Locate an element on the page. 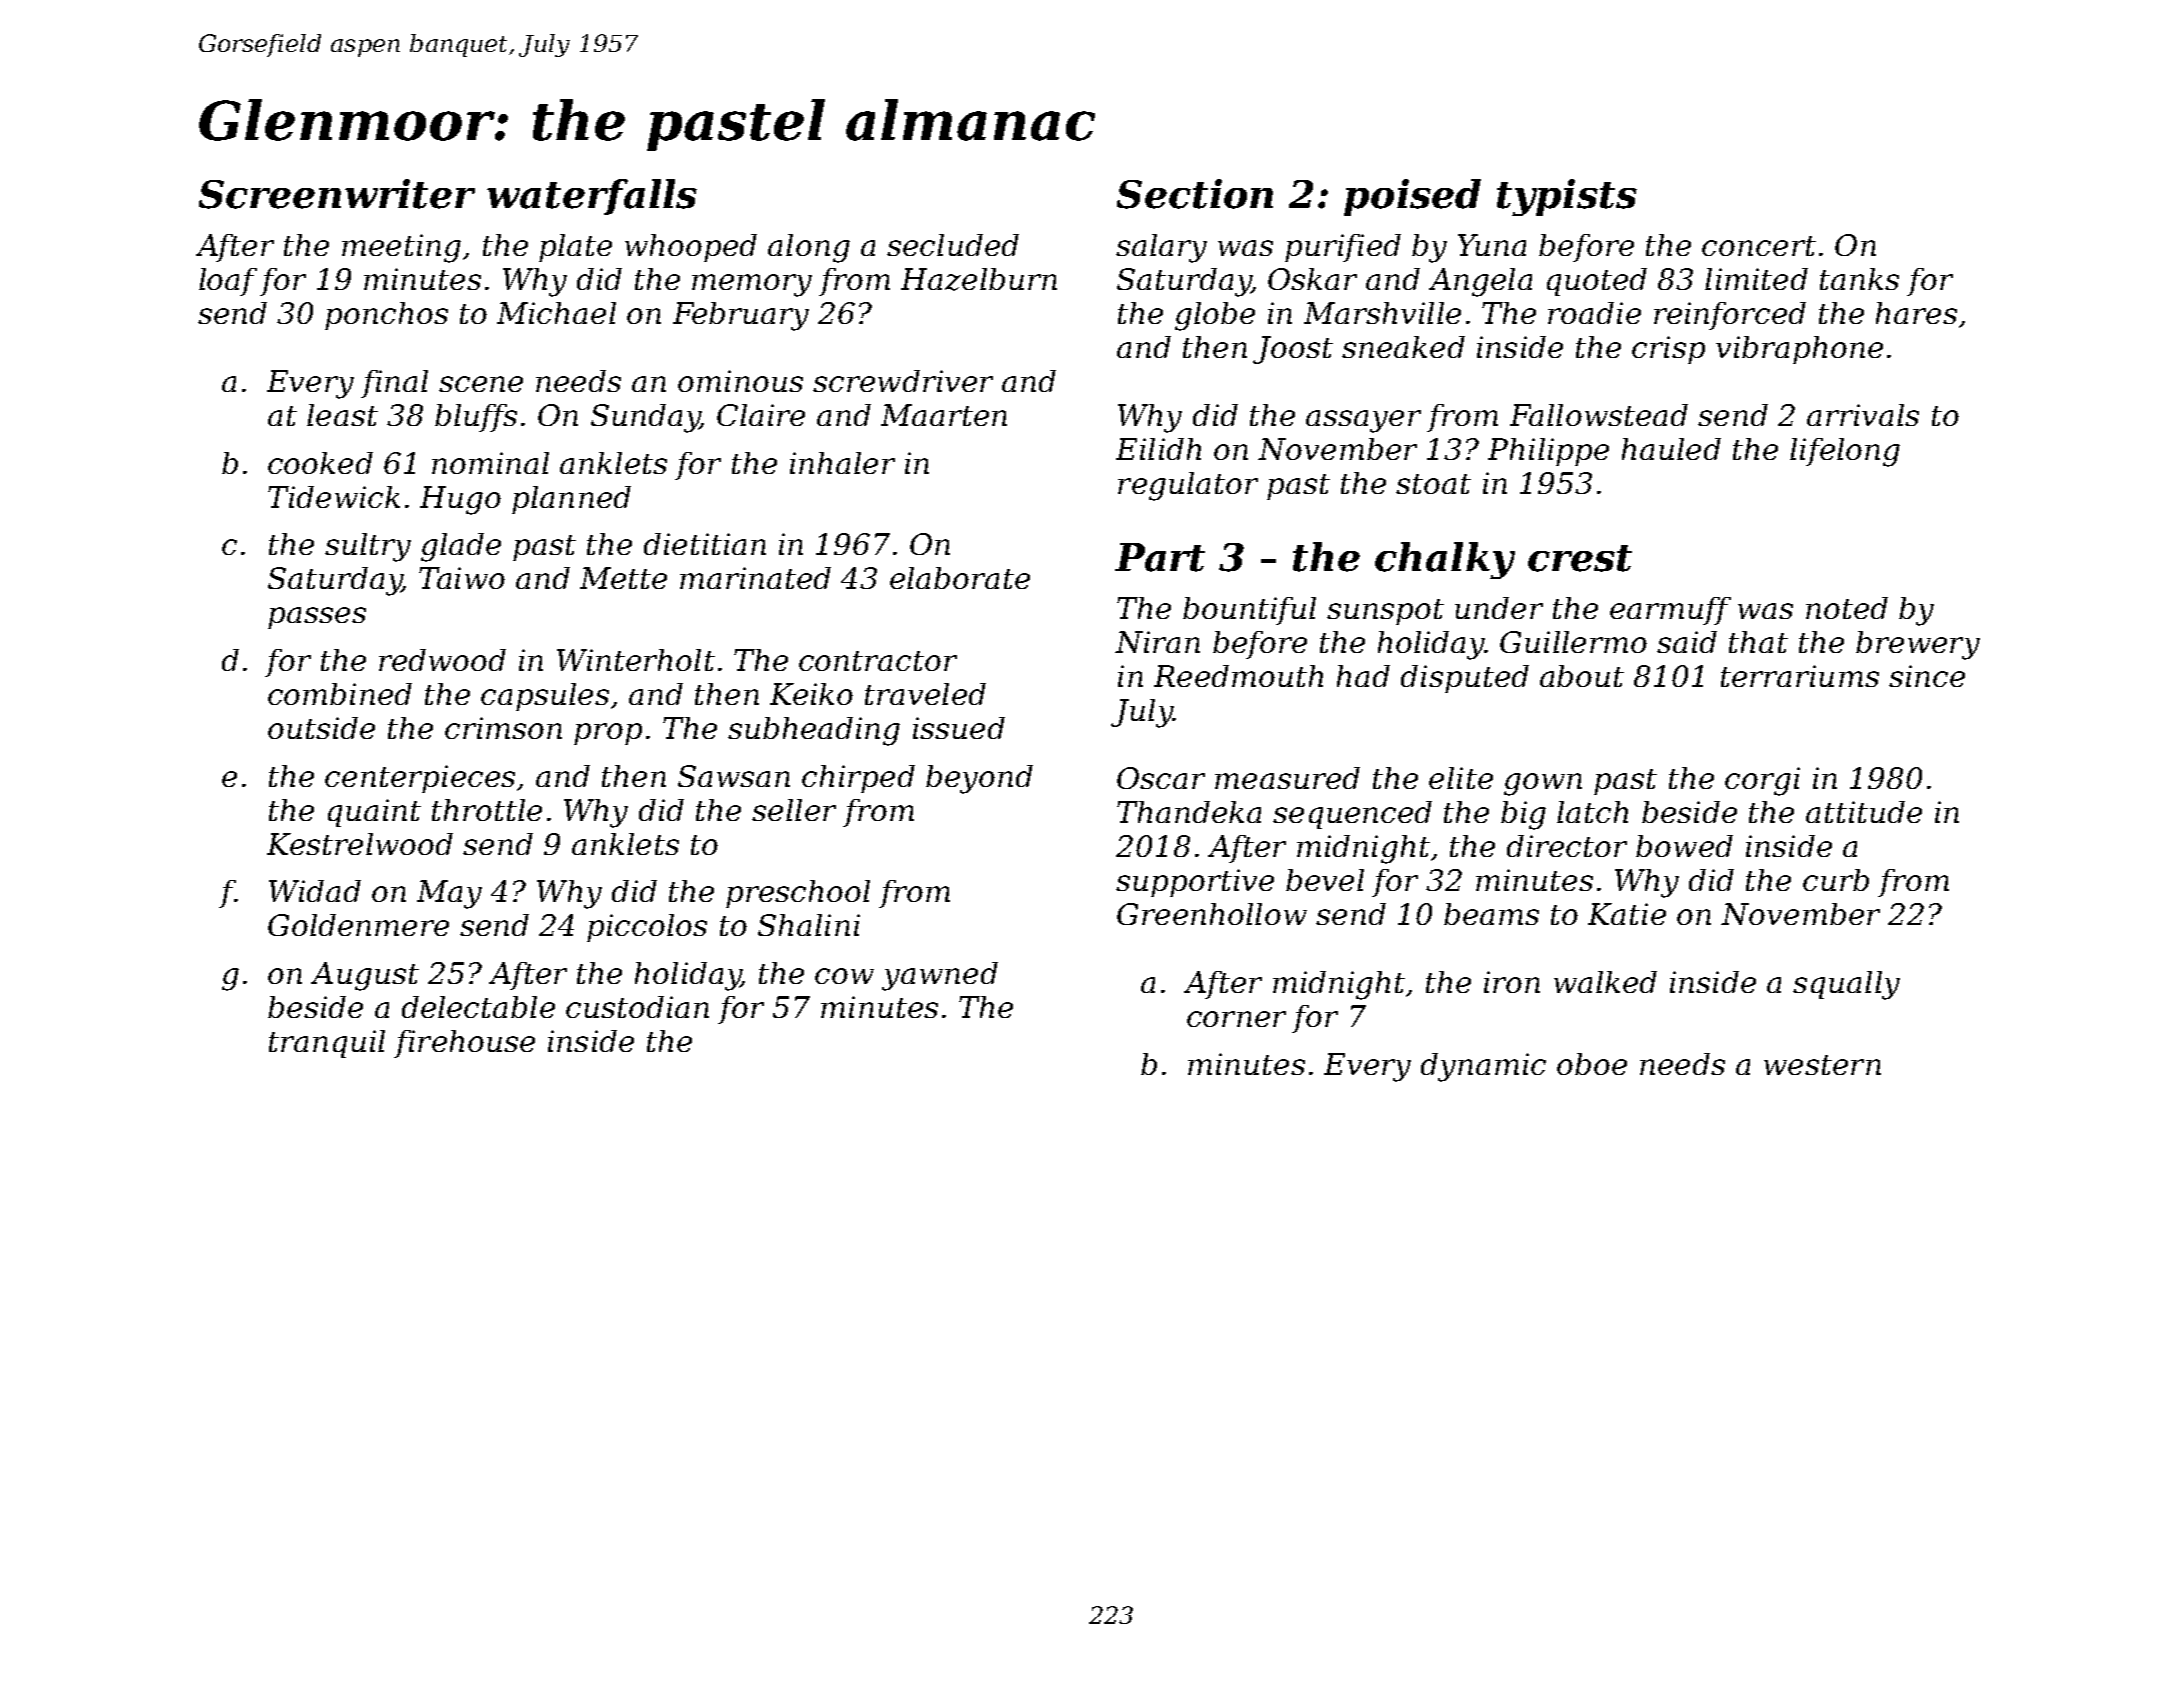  lifelong is located at coordinates (1845, 452).
